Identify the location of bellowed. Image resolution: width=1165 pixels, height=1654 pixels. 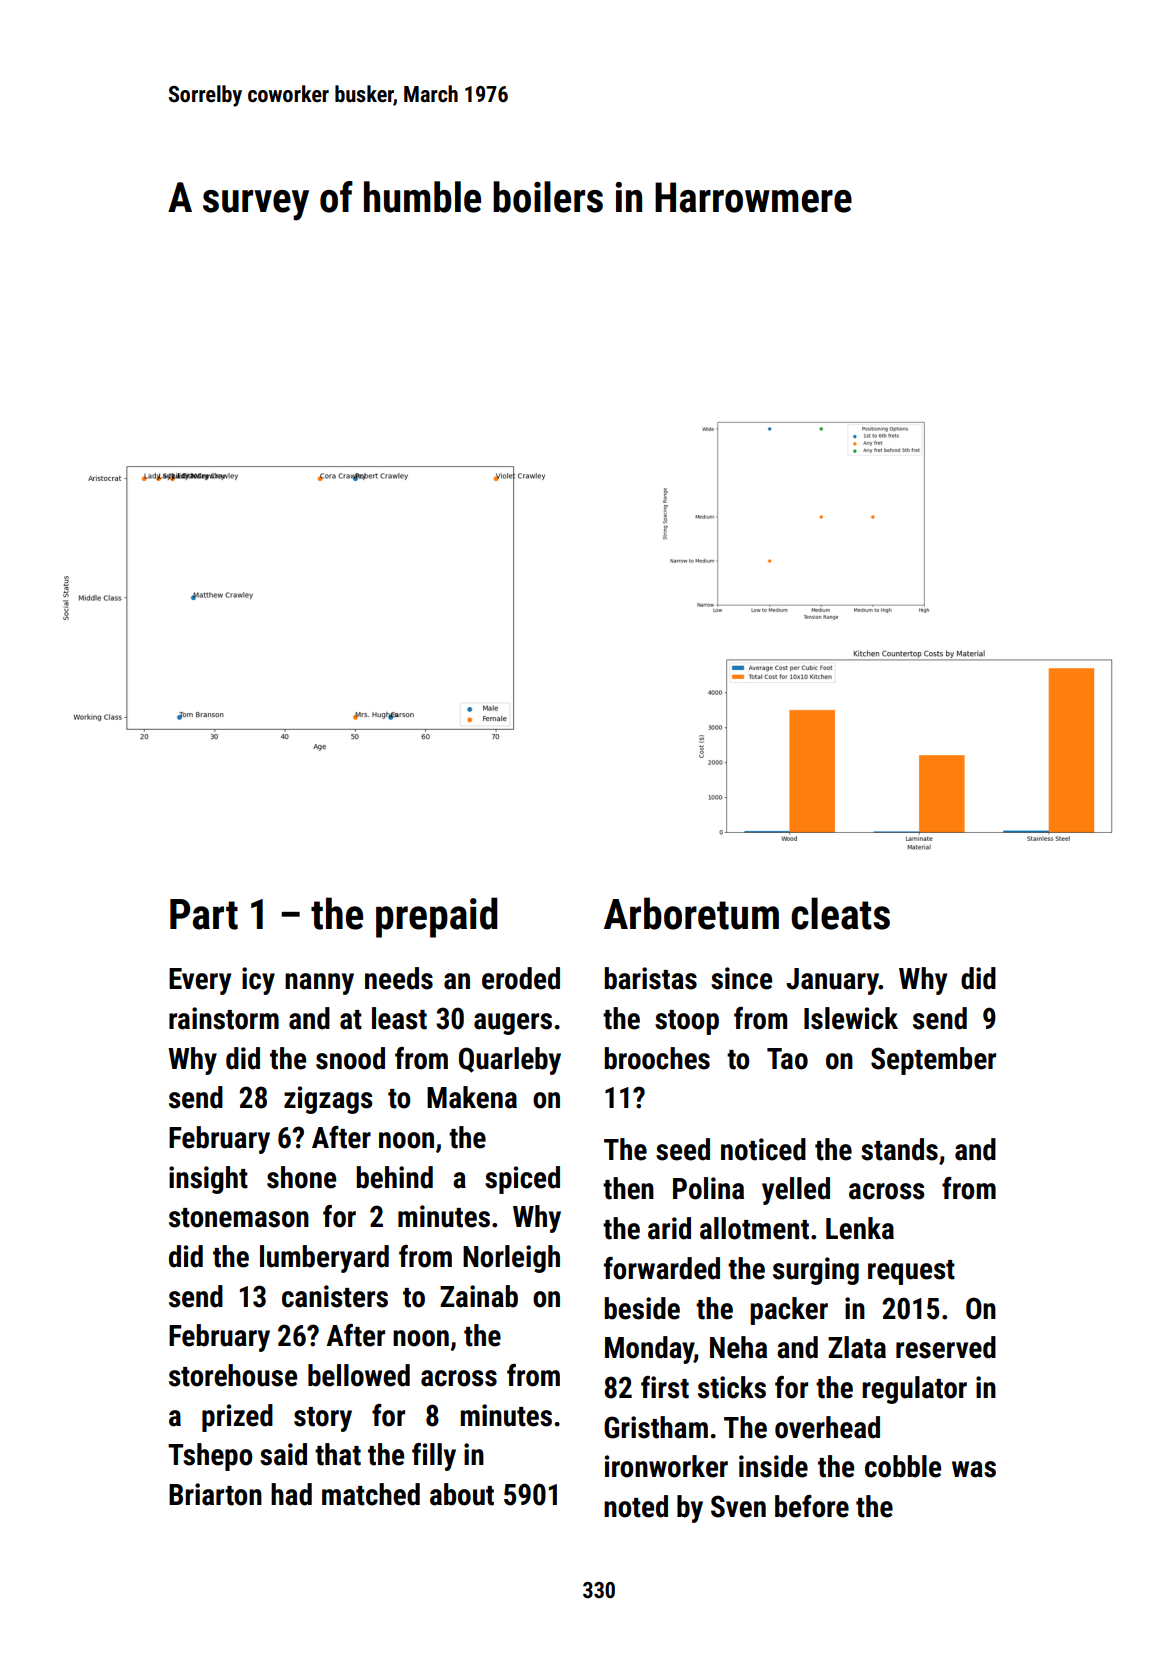
(359, 1375).
